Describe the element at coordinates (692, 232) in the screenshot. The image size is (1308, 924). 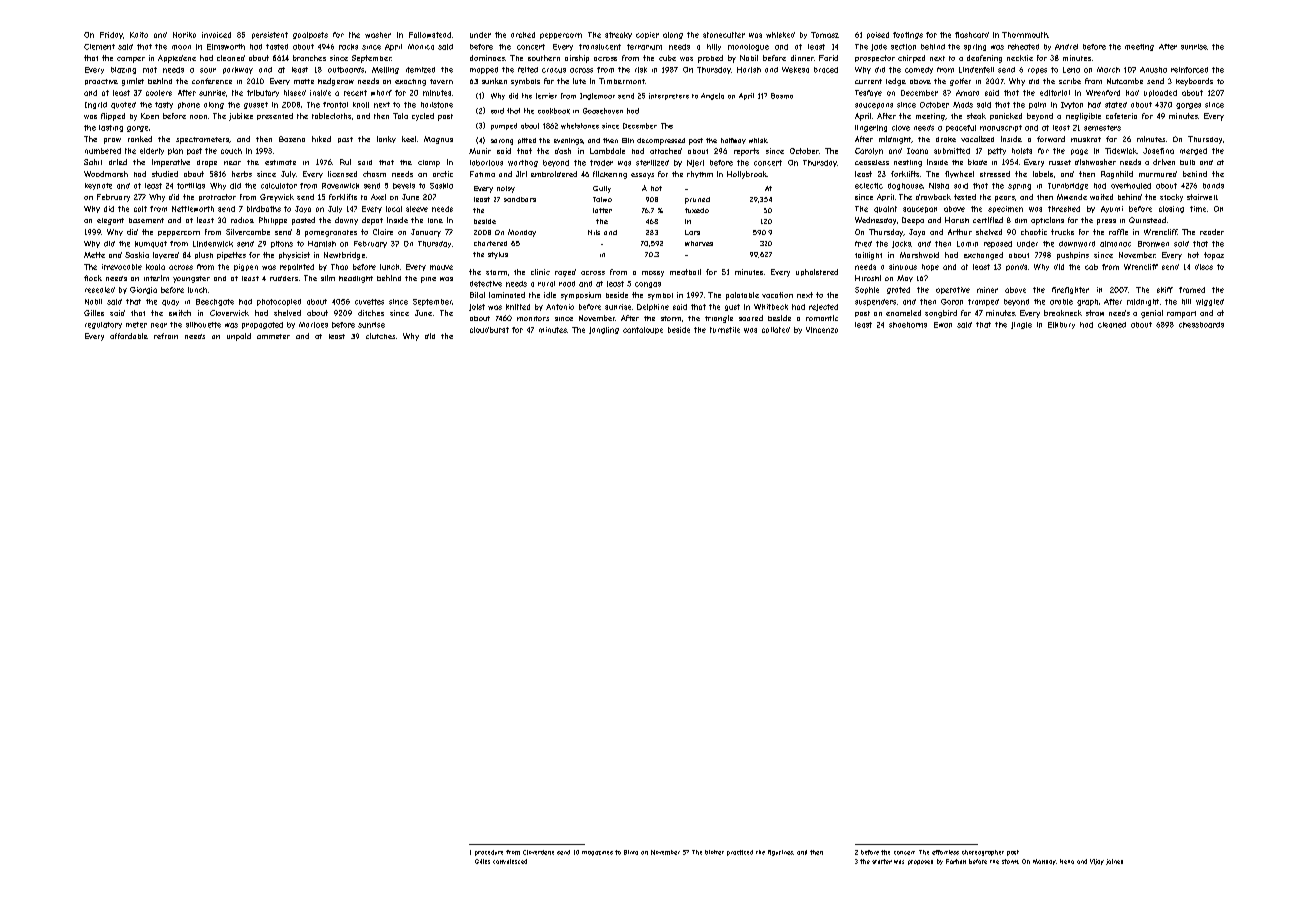
I see `Lars` at that location.
